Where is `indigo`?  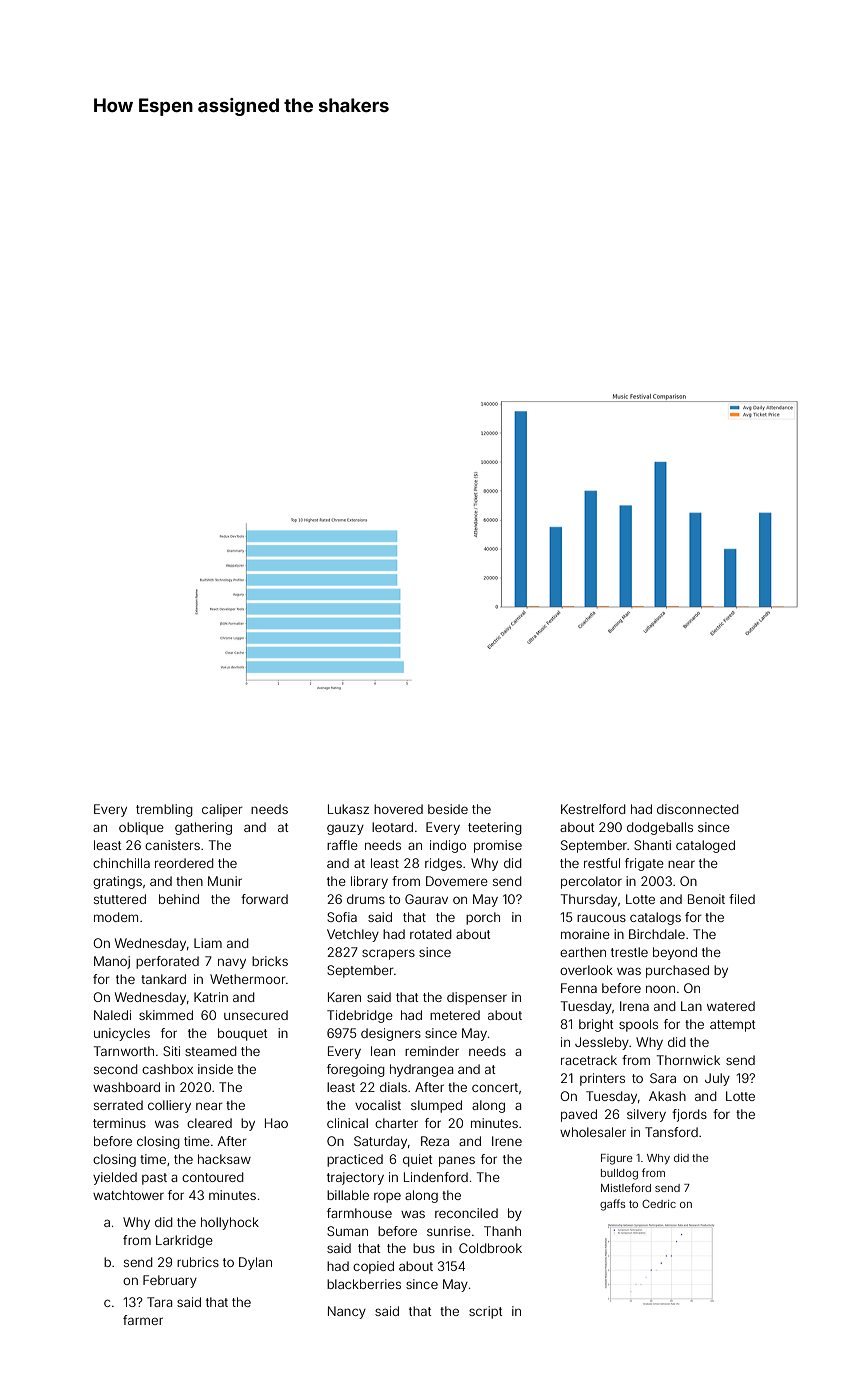
indigo is located at coordinates (448, 846).
